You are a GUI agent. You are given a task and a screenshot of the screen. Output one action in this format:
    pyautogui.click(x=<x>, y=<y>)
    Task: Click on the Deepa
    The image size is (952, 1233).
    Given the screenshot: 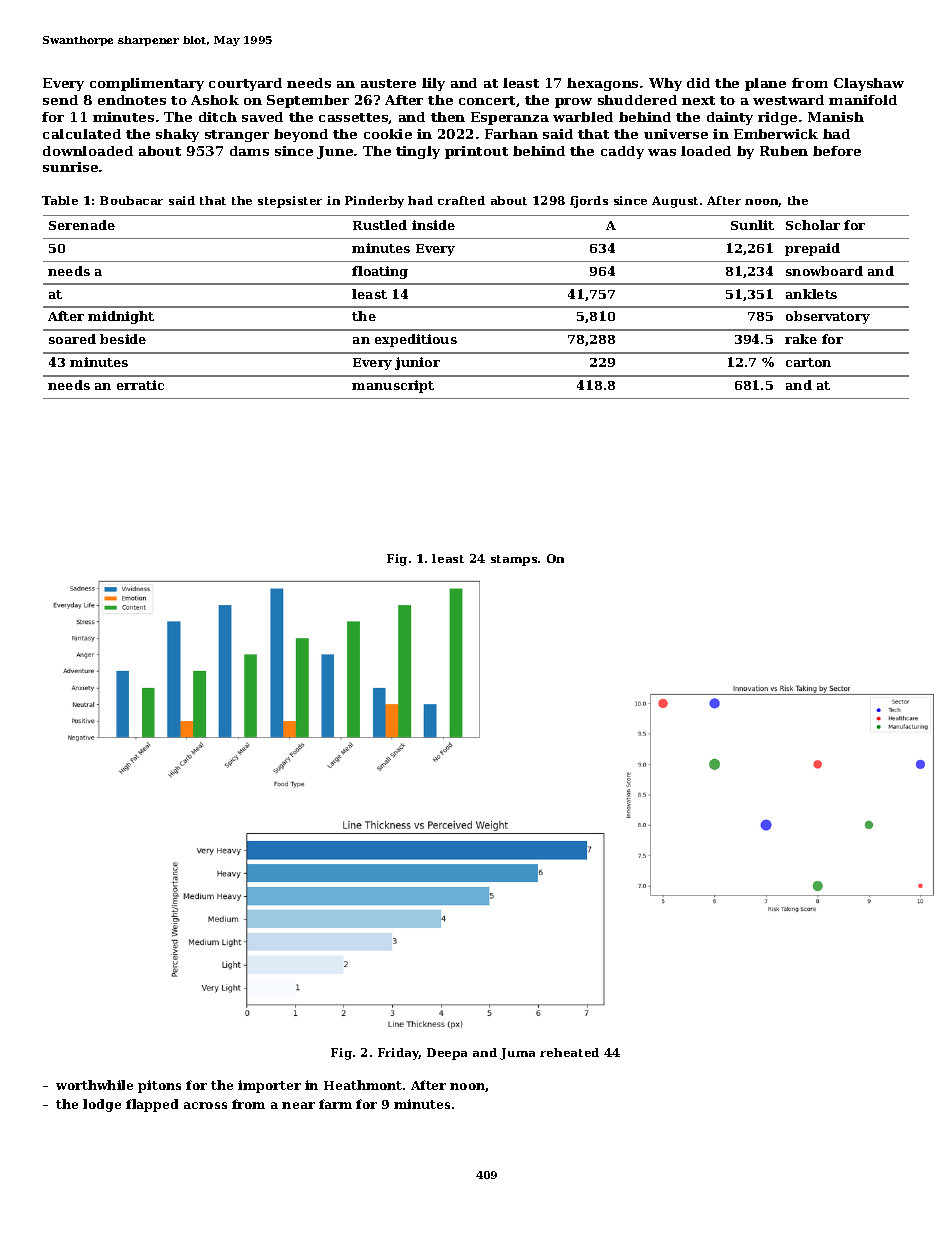 What is the action you would take?
    pyautogui.click(x=447, y=1054)
